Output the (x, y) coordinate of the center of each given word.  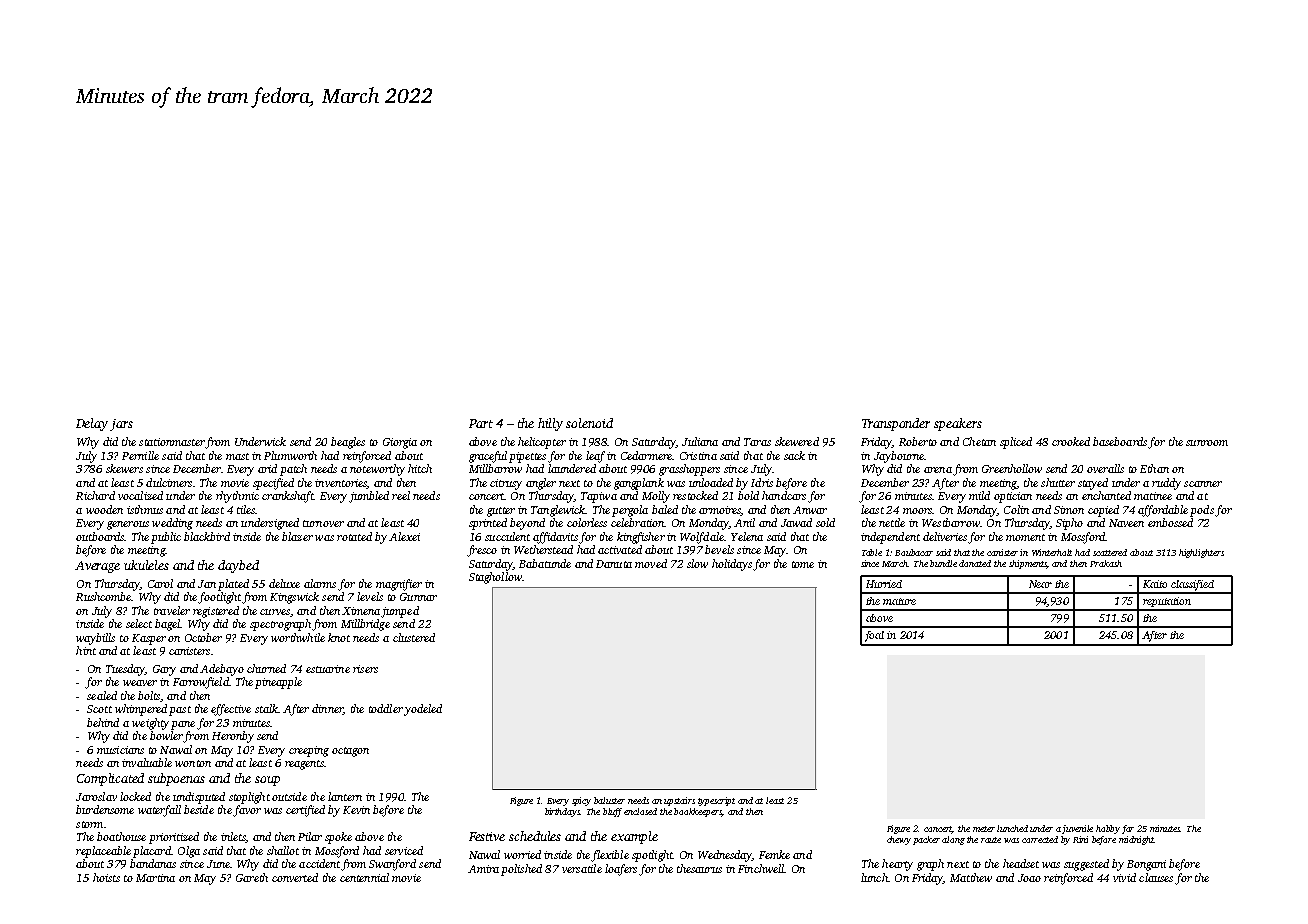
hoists (106, 877)
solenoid (589, 423)
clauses (1156, 877)
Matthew (971, 877)
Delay (92, 424)
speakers (958, 424)
